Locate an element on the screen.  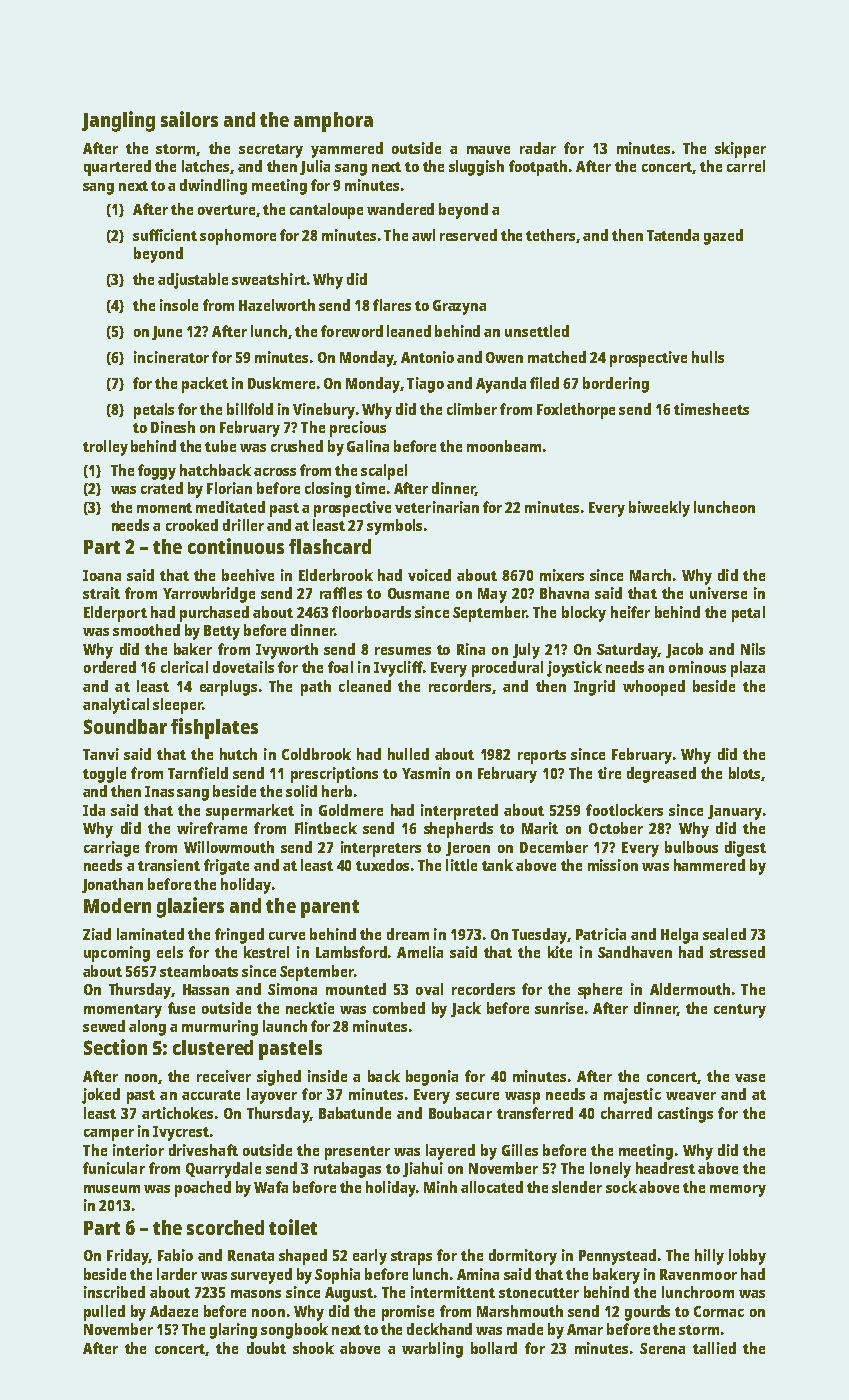
heifer is located at coordinates (630, 612).
